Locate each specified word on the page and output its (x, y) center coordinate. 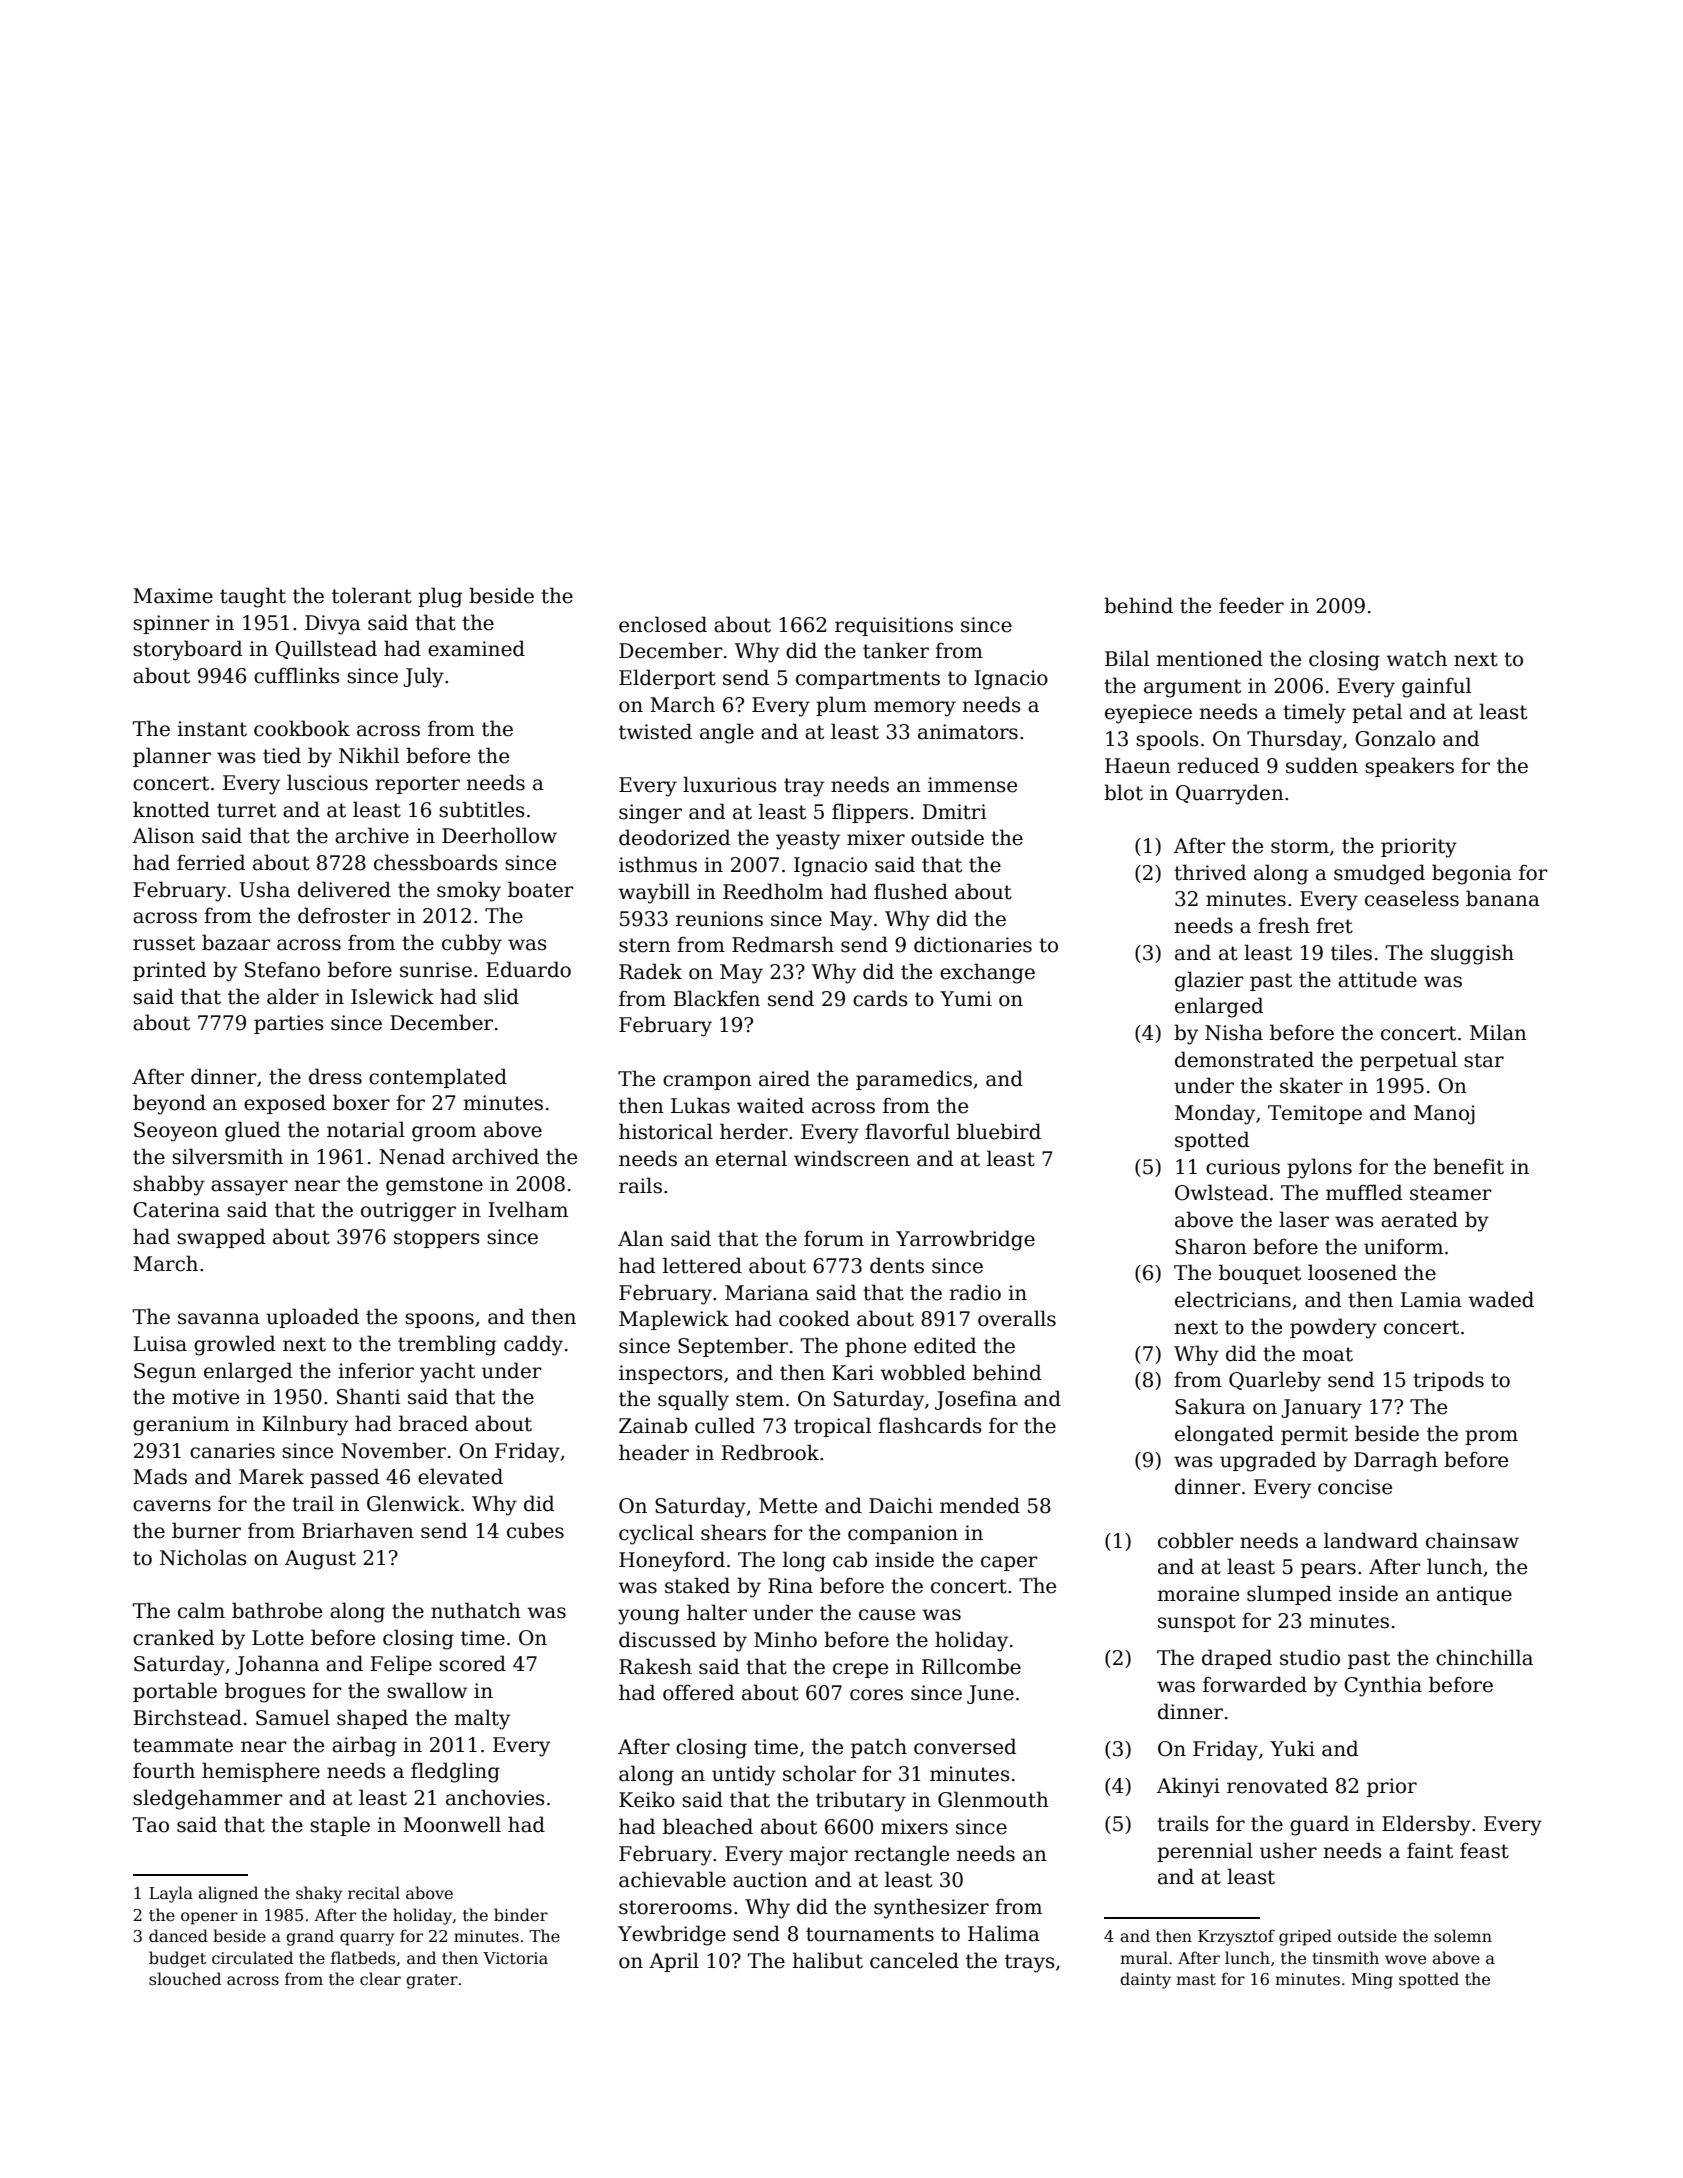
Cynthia (1383, 1686)
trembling (447, 1345)
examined (476, 648)
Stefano (282, 970)
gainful (1436, 687)
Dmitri (954, 812)
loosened (1352, 1272)
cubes (535, 1530)
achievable (672, 1879)
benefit (1468, 1166)
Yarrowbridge (965, 1240)
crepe (860, 1670)
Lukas (700, 1105)
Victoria (515, 1958)
